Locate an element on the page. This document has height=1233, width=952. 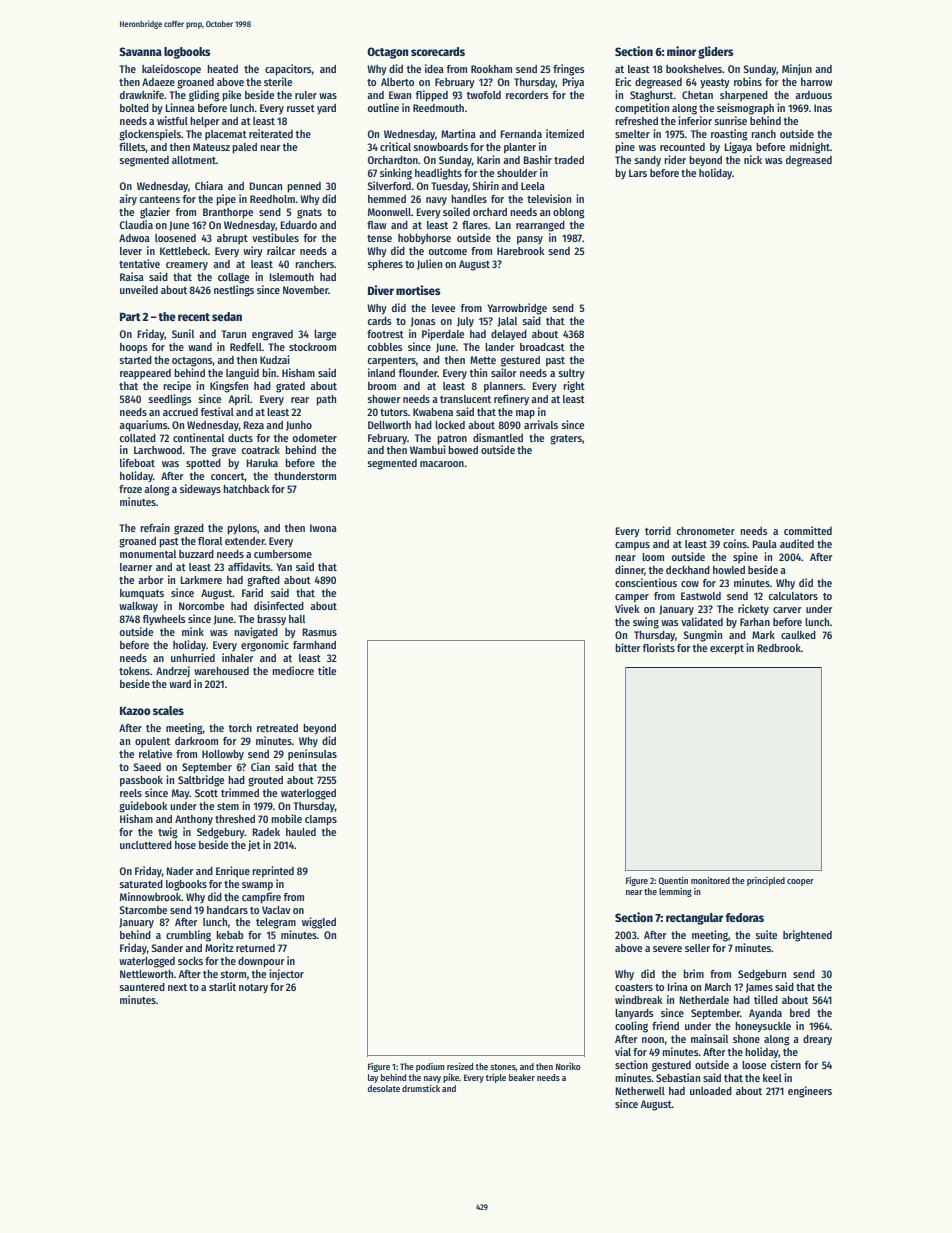
Wambui is located at coordinates (428, 449).
